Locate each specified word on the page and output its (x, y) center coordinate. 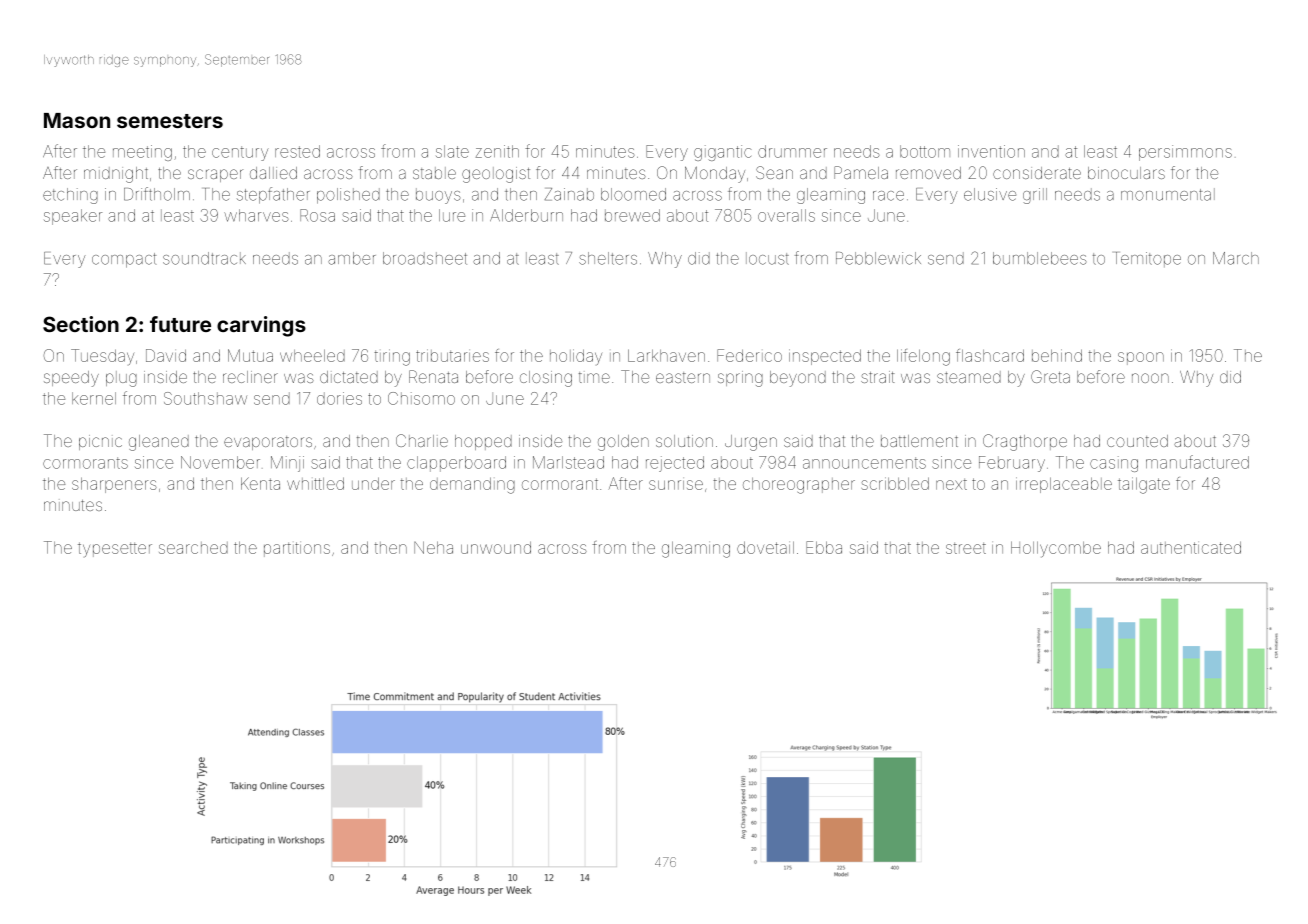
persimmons (1185, 153)
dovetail (765, 547)
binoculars (1126, 173)
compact (124, 260)
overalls (786, 215)
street (966, 548)
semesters (170, 121)
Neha (433, 547)
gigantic (722, 153)
